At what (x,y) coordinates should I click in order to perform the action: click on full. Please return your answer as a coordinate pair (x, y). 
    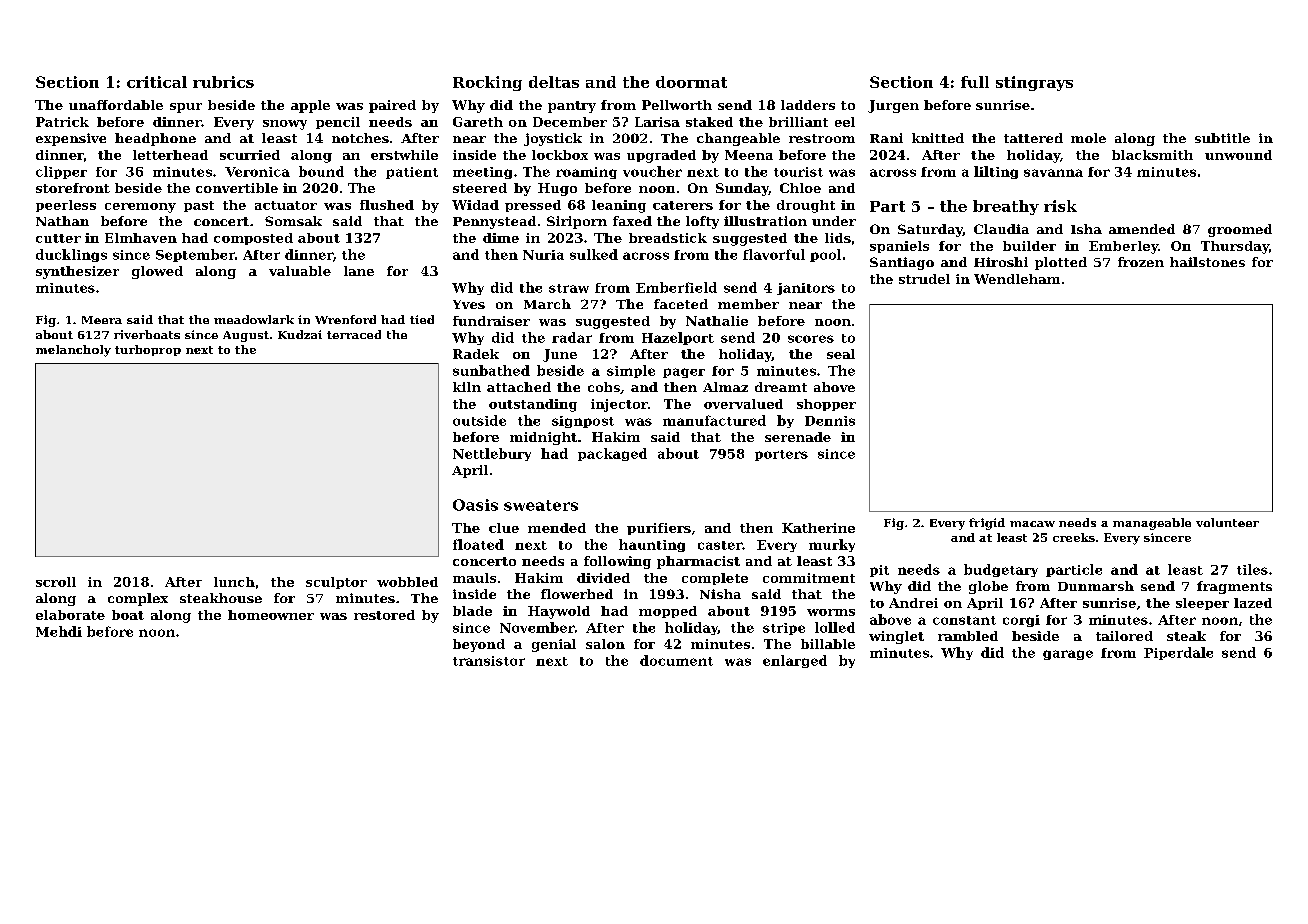
    Looking at the image, I should click on (975, 82).
